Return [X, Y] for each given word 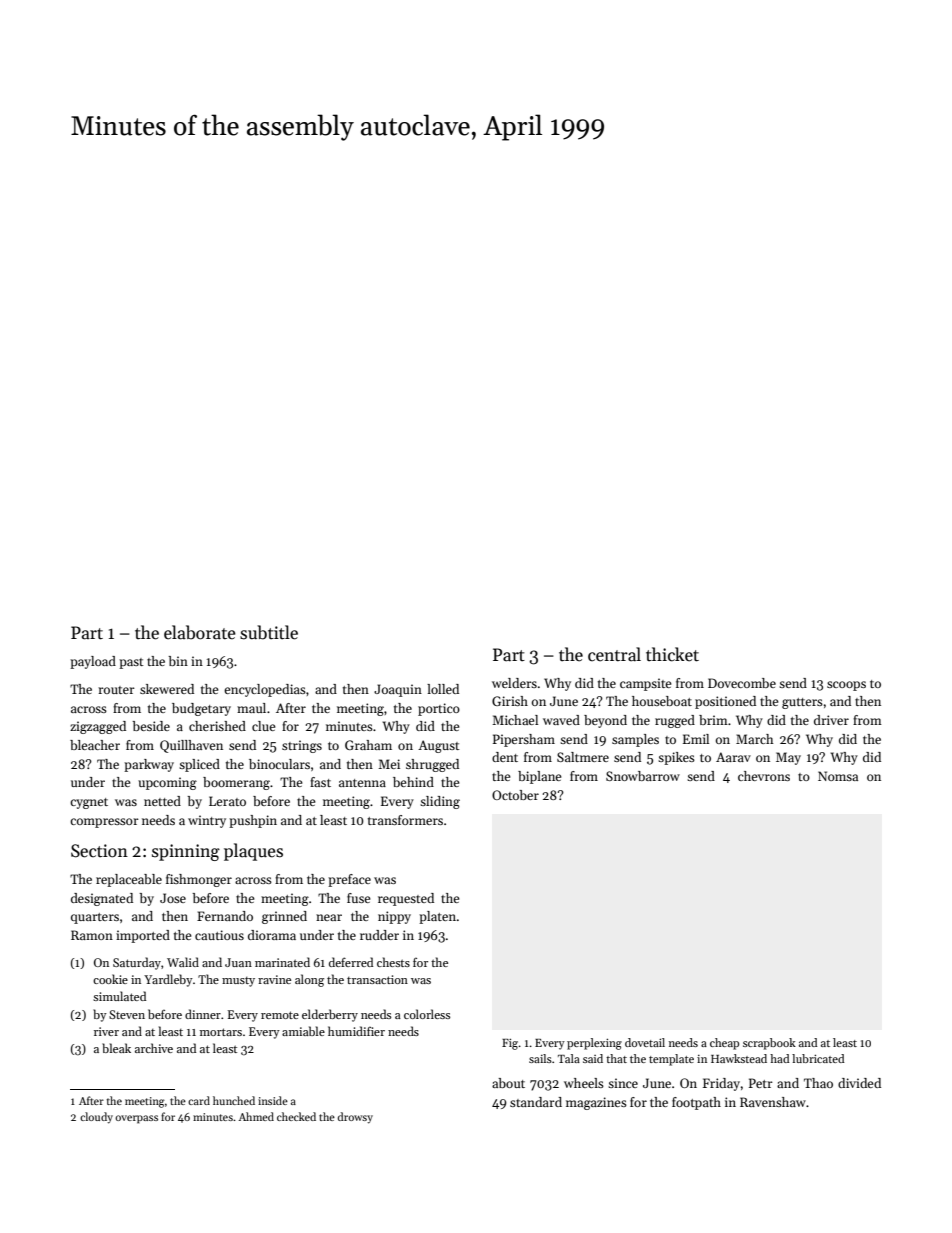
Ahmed [256, 1116]
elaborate [200, 632]
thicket [672, 654]
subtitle [269, 632]
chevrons [764, 776]
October [515, 795]
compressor [104, 823]
